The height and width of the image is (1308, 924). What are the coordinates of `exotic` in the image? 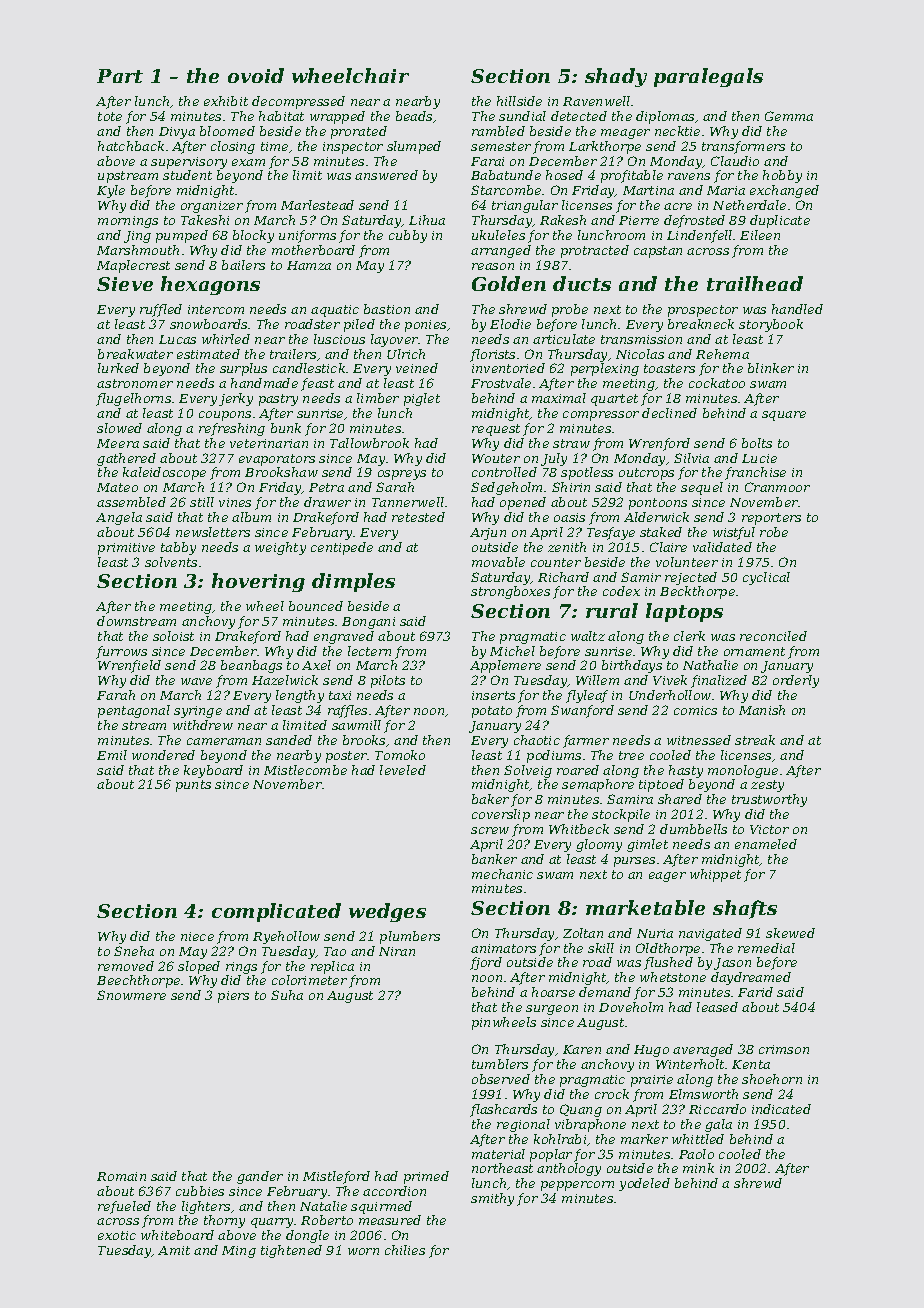 It's located at (117, 1235).
